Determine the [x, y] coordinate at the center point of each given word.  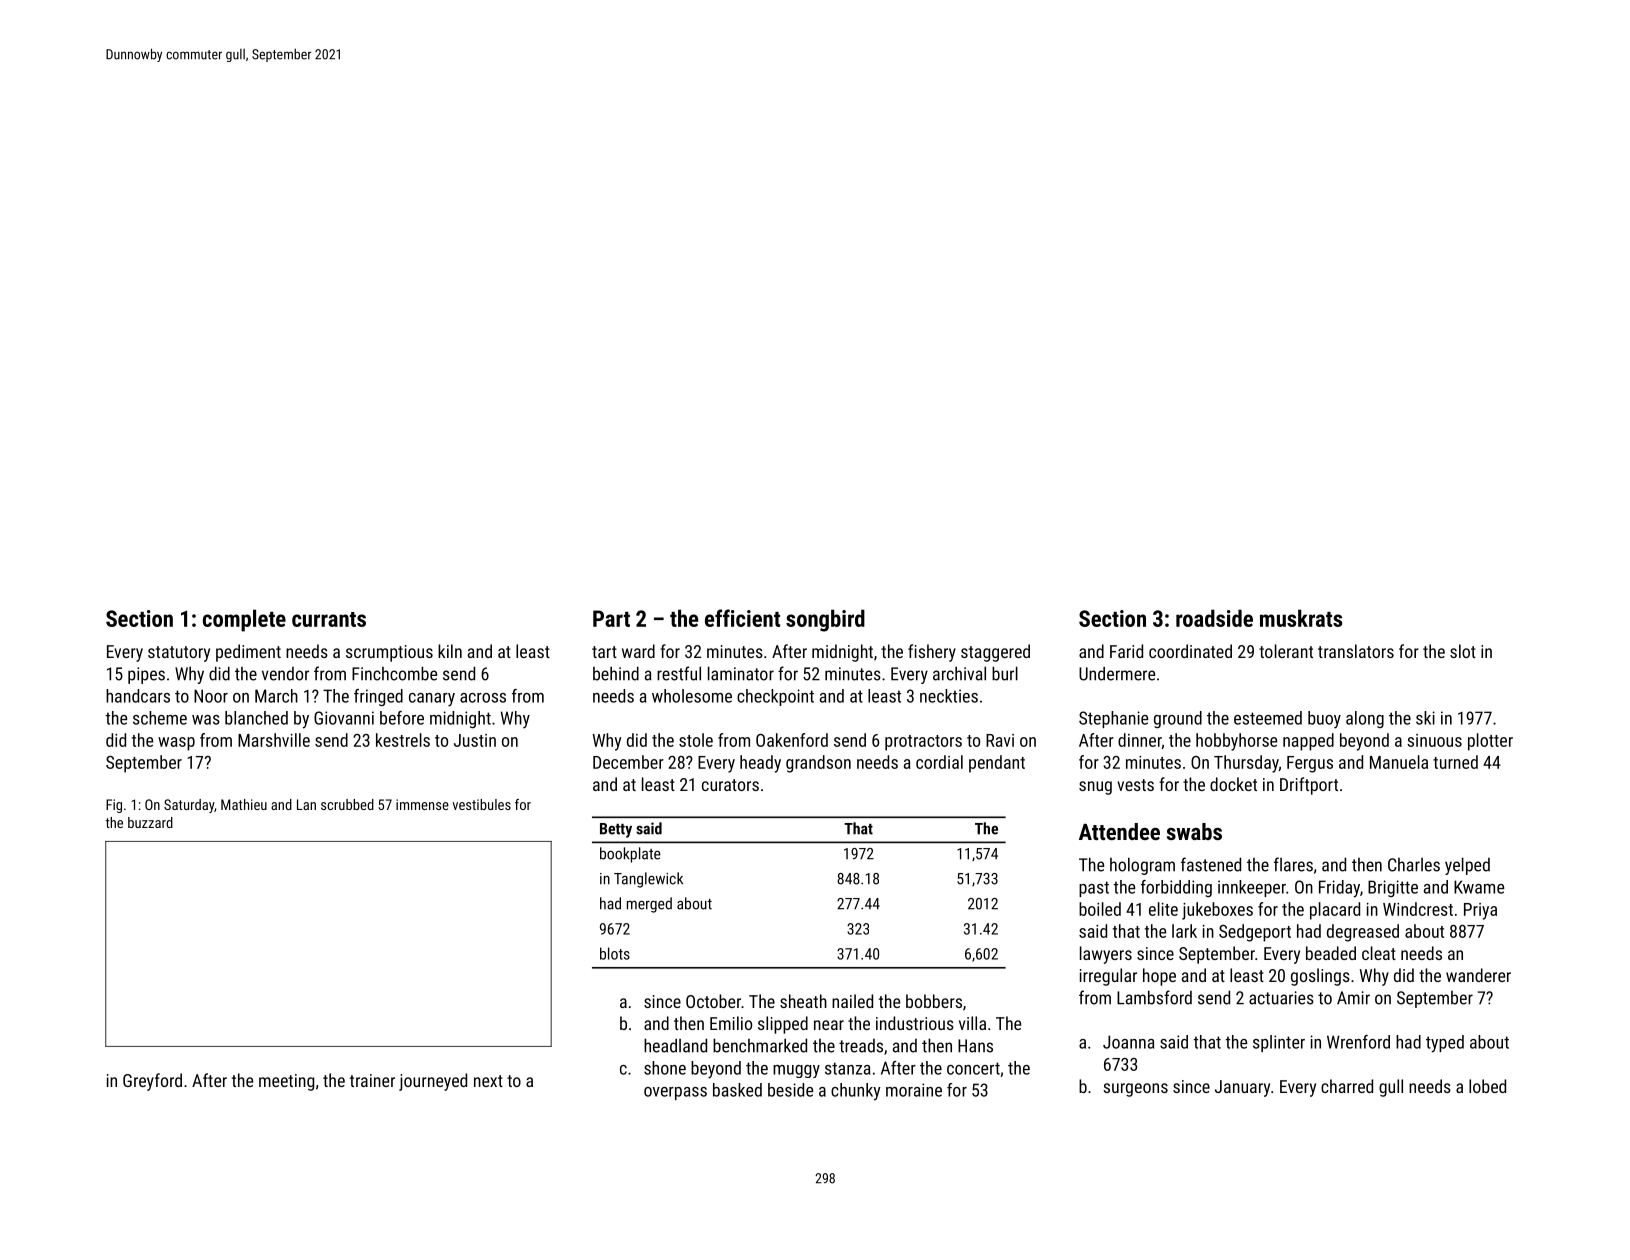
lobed [1487, 1086]
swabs [1194, 831]
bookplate [630, 855]
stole [696, 740]
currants [329, 619]
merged [649, 905]
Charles [1414, 865]
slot [1463, 651]
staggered [995, 653]
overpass [675, 1093]
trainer [372, 1080]
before [402, 718]
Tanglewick [648, 880]
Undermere [1117, 673]
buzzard [150, 822]
